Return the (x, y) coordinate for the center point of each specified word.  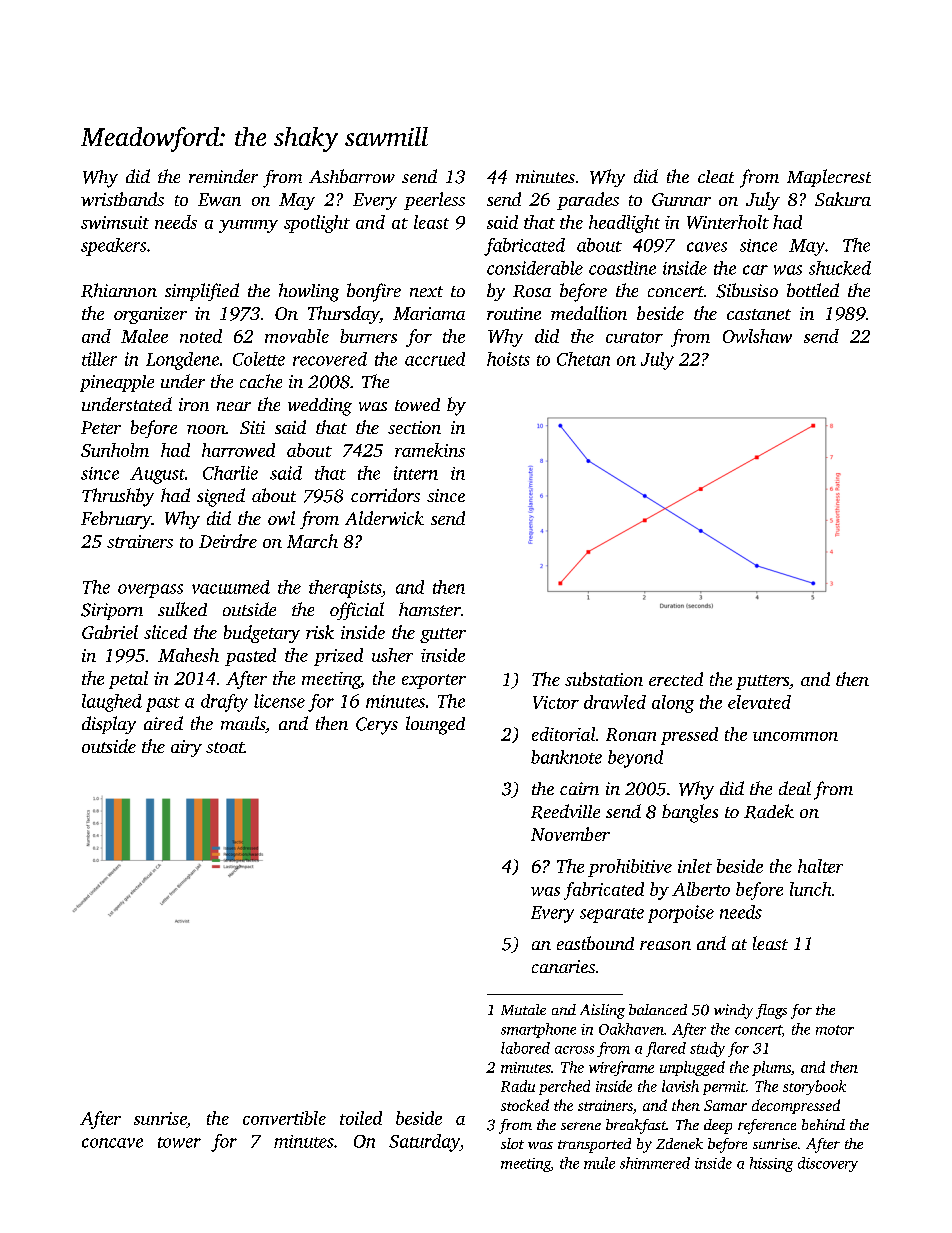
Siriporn (112, 611)
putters (762, 682)
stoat (225, 747)
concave (112, 1143)
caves (707, 247)
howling (309, 292)
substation (604, 679)
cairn (579, 788)
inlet (695, 866)
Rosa (532, 291)
